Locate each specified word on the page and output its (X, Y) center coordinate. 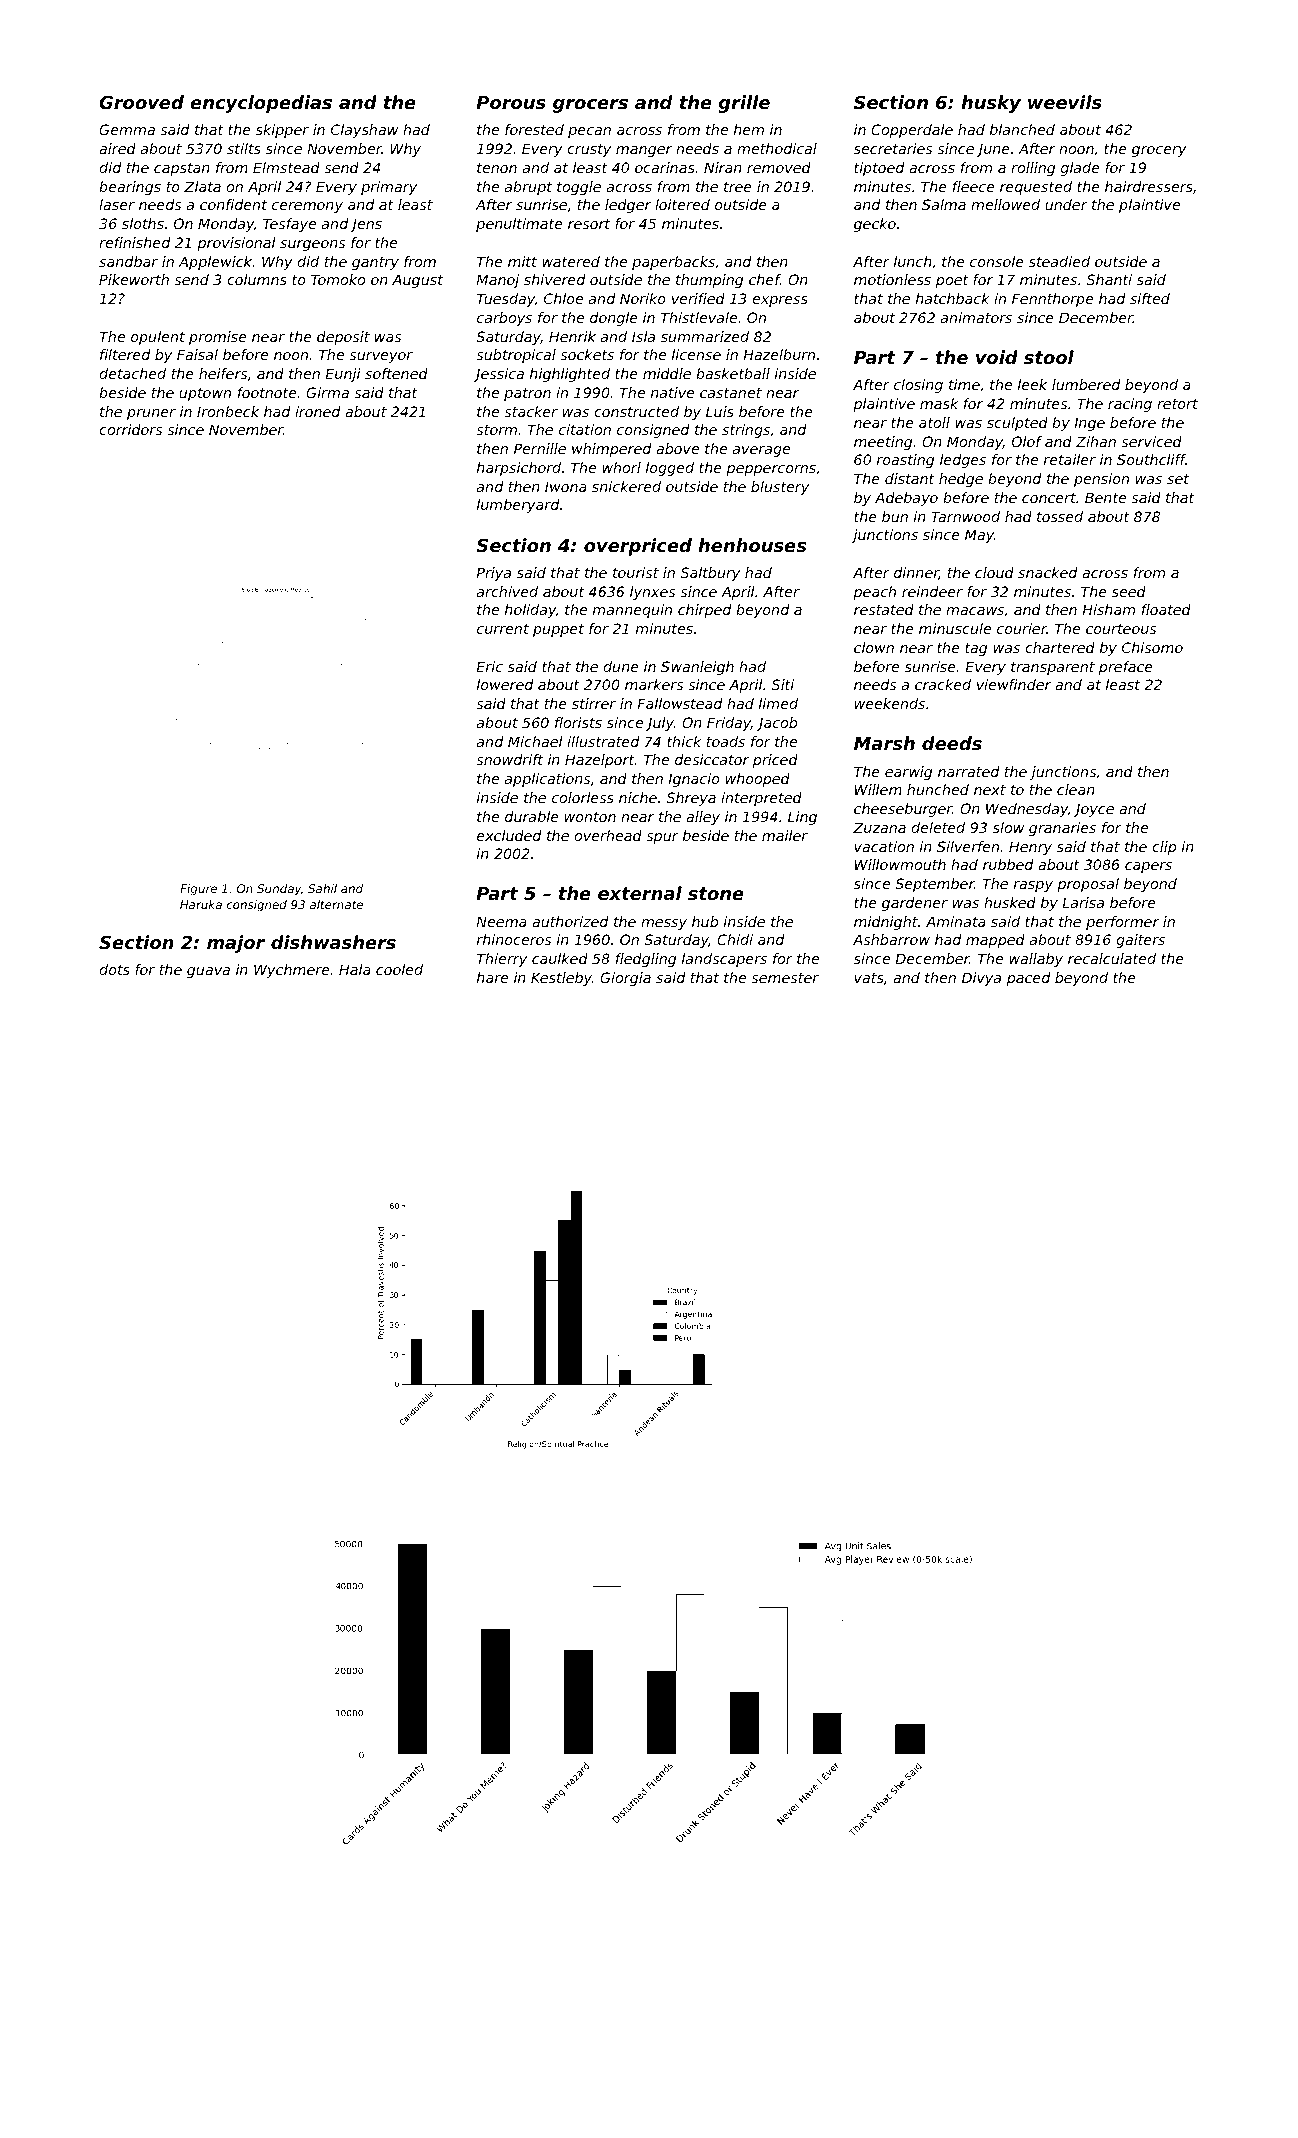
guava (208, 972)
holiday (530, 611)
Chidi (735, 939)
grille (744, 104)
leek (1032, 384)
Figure (198, 890)
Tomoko (338, 279)
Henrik (572, 336)
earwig (908, 773)
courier (1022, 628)
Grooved (141, 102)
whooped (758, 780)
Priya (493, 574)
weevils (1065, 102)
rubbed (1008, 864)
